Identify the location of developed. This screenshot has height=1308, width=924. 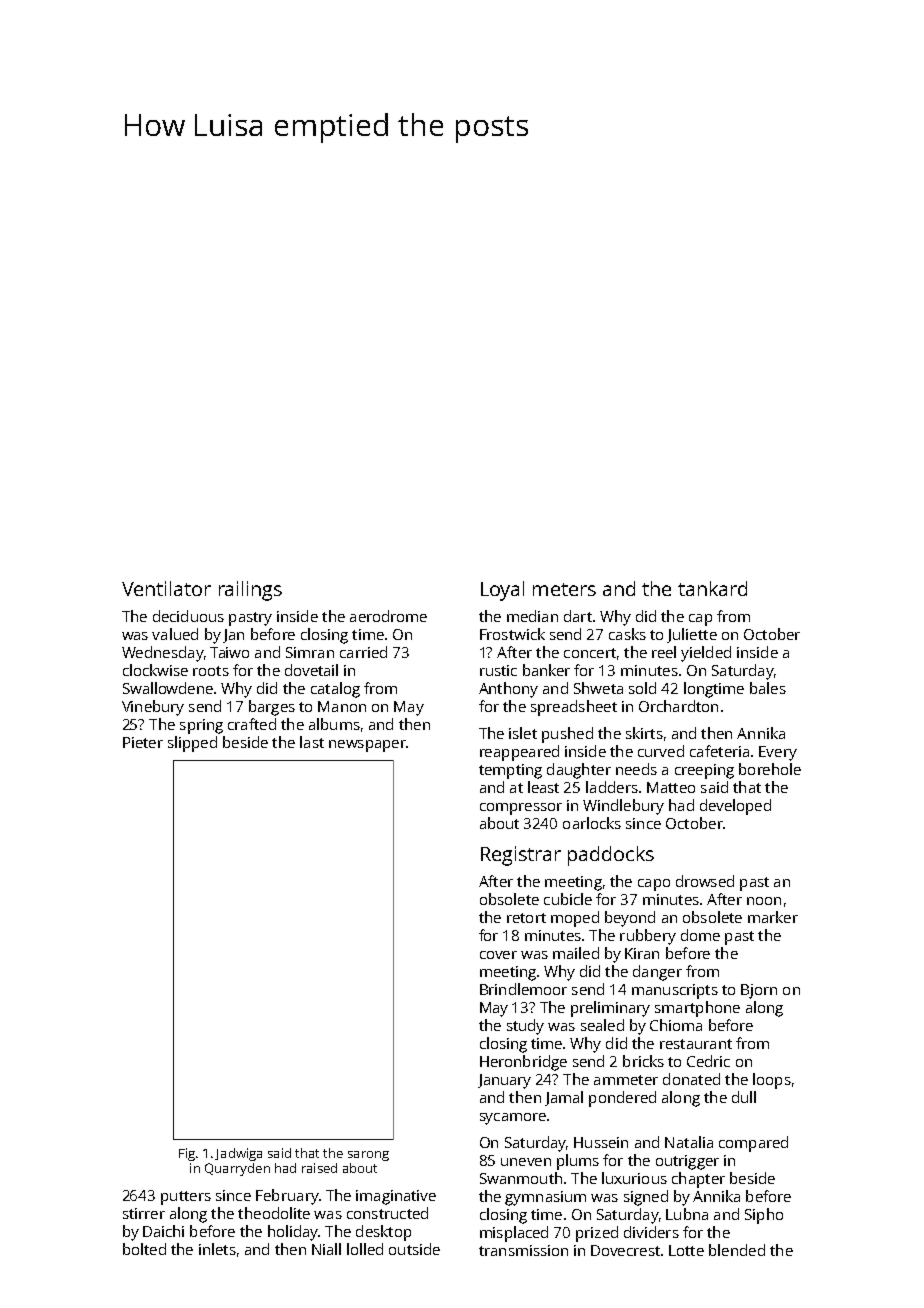
(735, 807).
